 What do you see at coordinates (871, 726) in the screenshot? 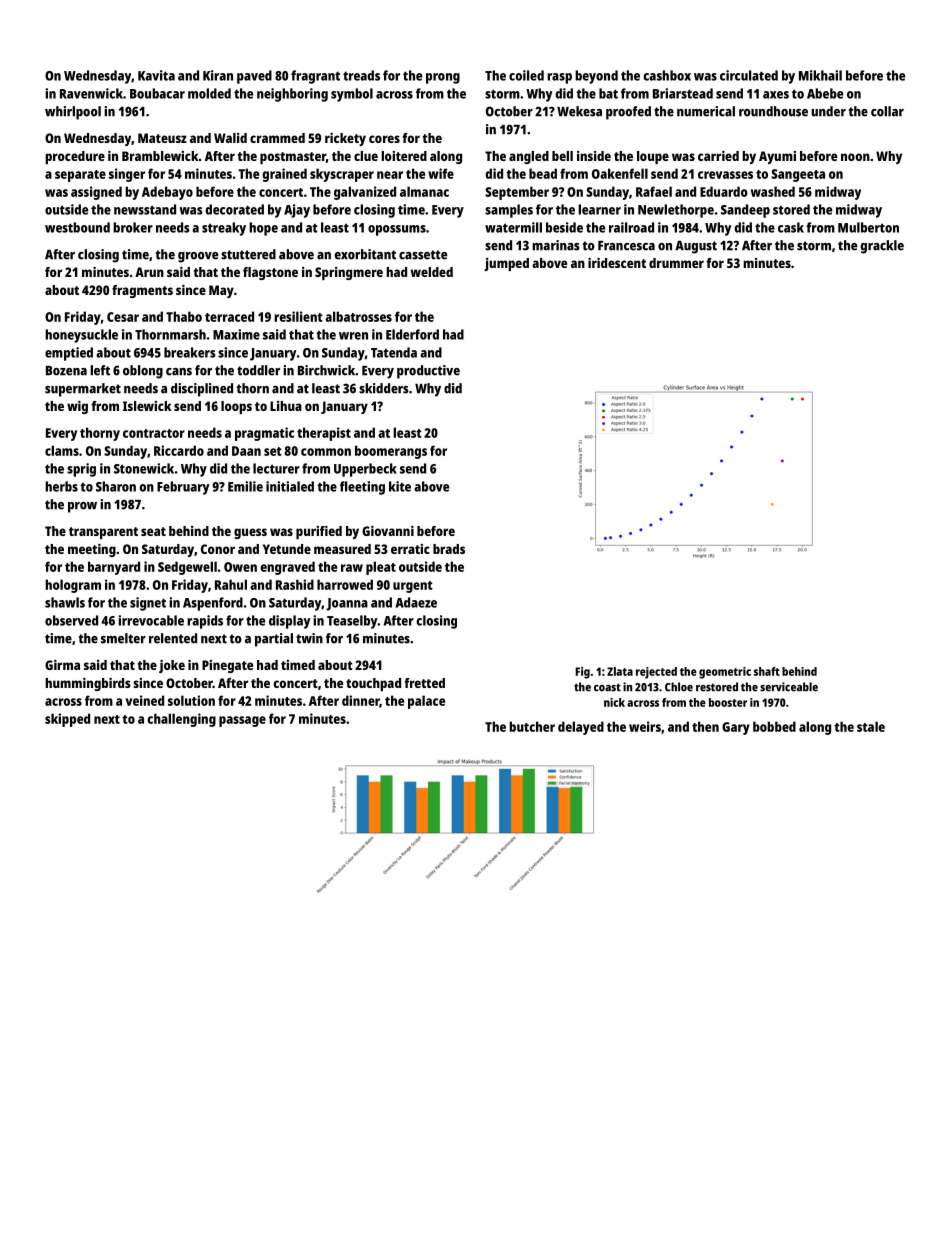
I see `stale` at bounding box center [871, 726].
